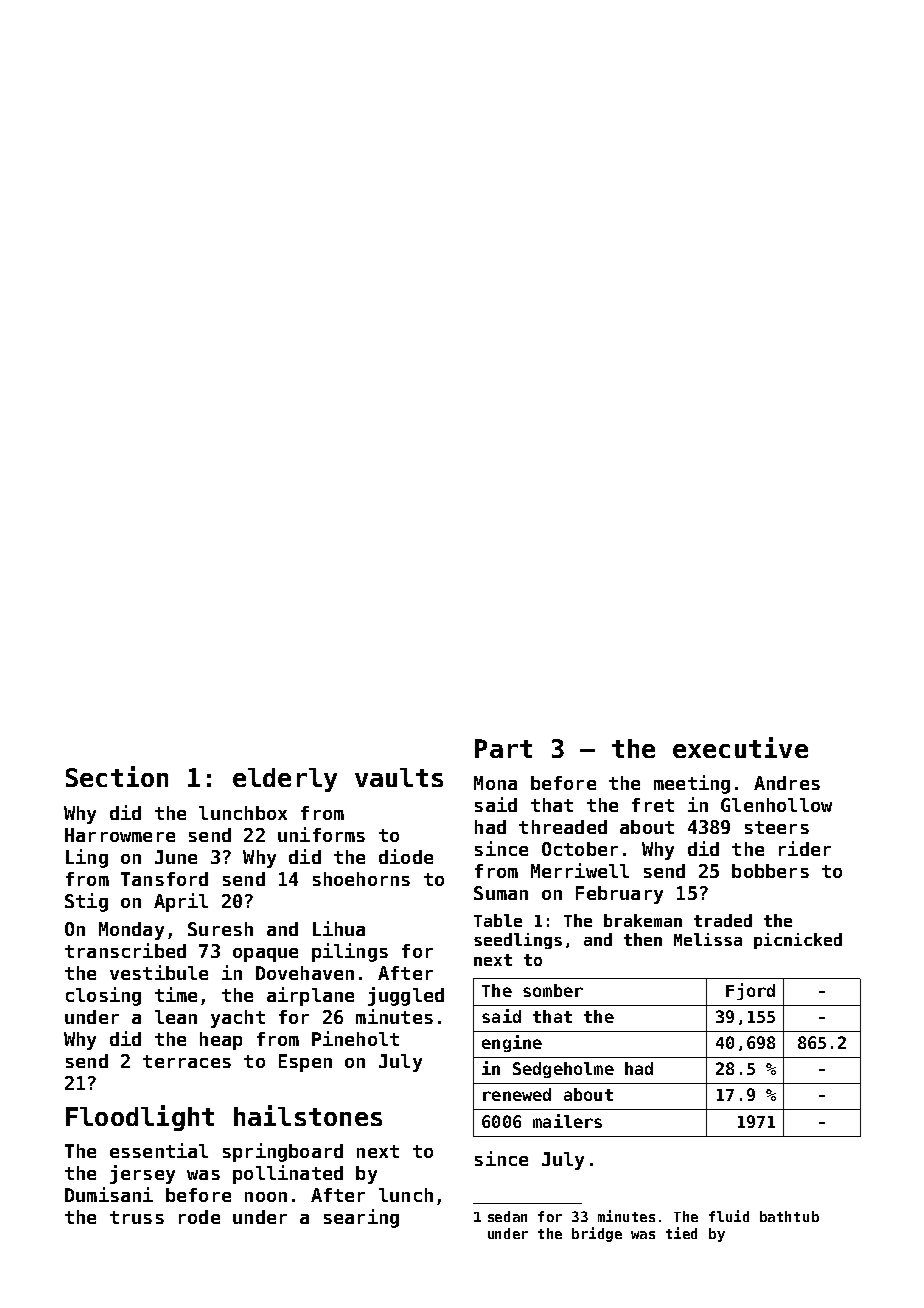 This screenshot has height=1308, width=924. What do you see at coordinates (310, 996) in the screenshot?
I see `airplane` at bounding box center [310, 996].
